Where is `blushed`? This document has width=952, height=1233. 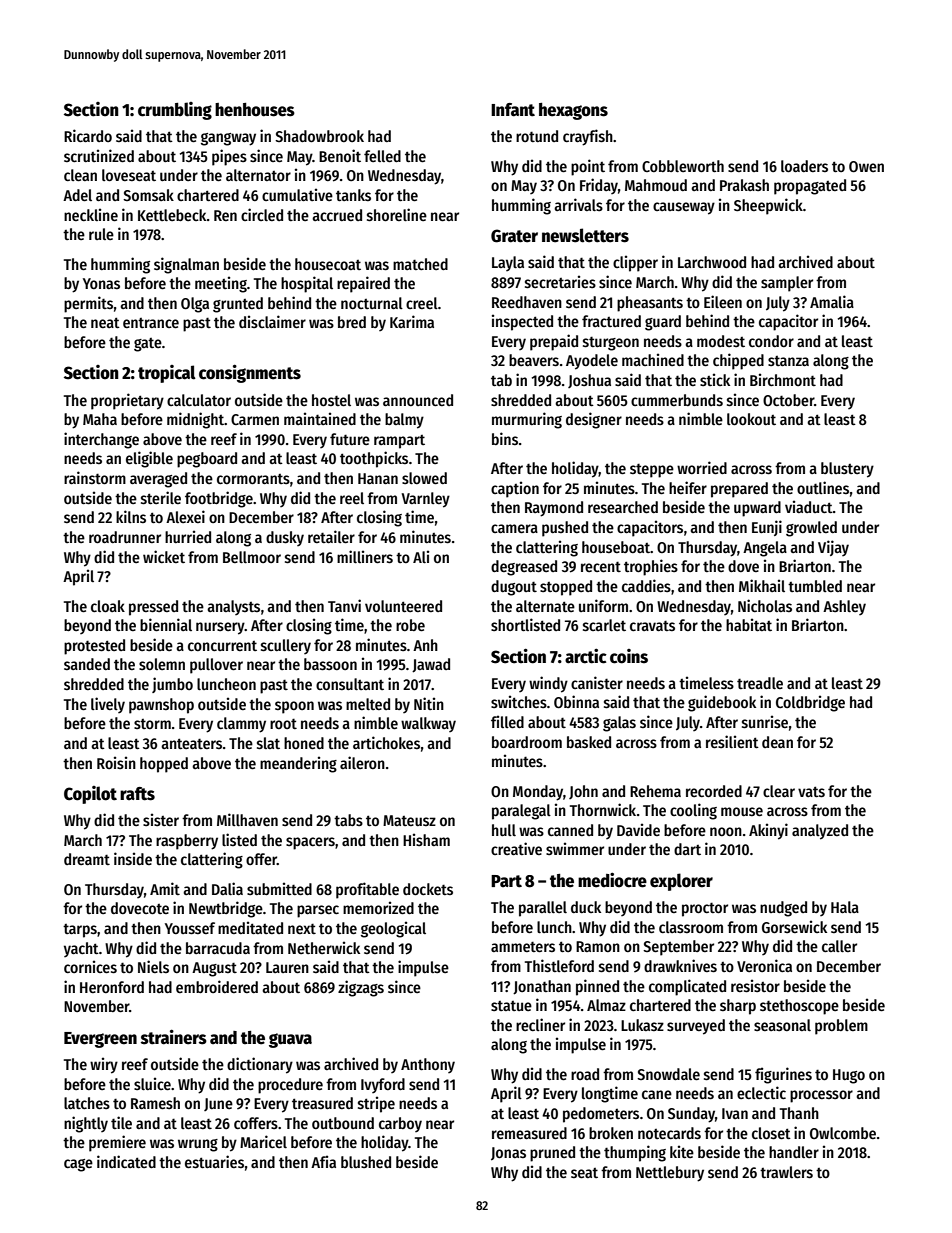
blushed is located at coordinates (366, 1162).
